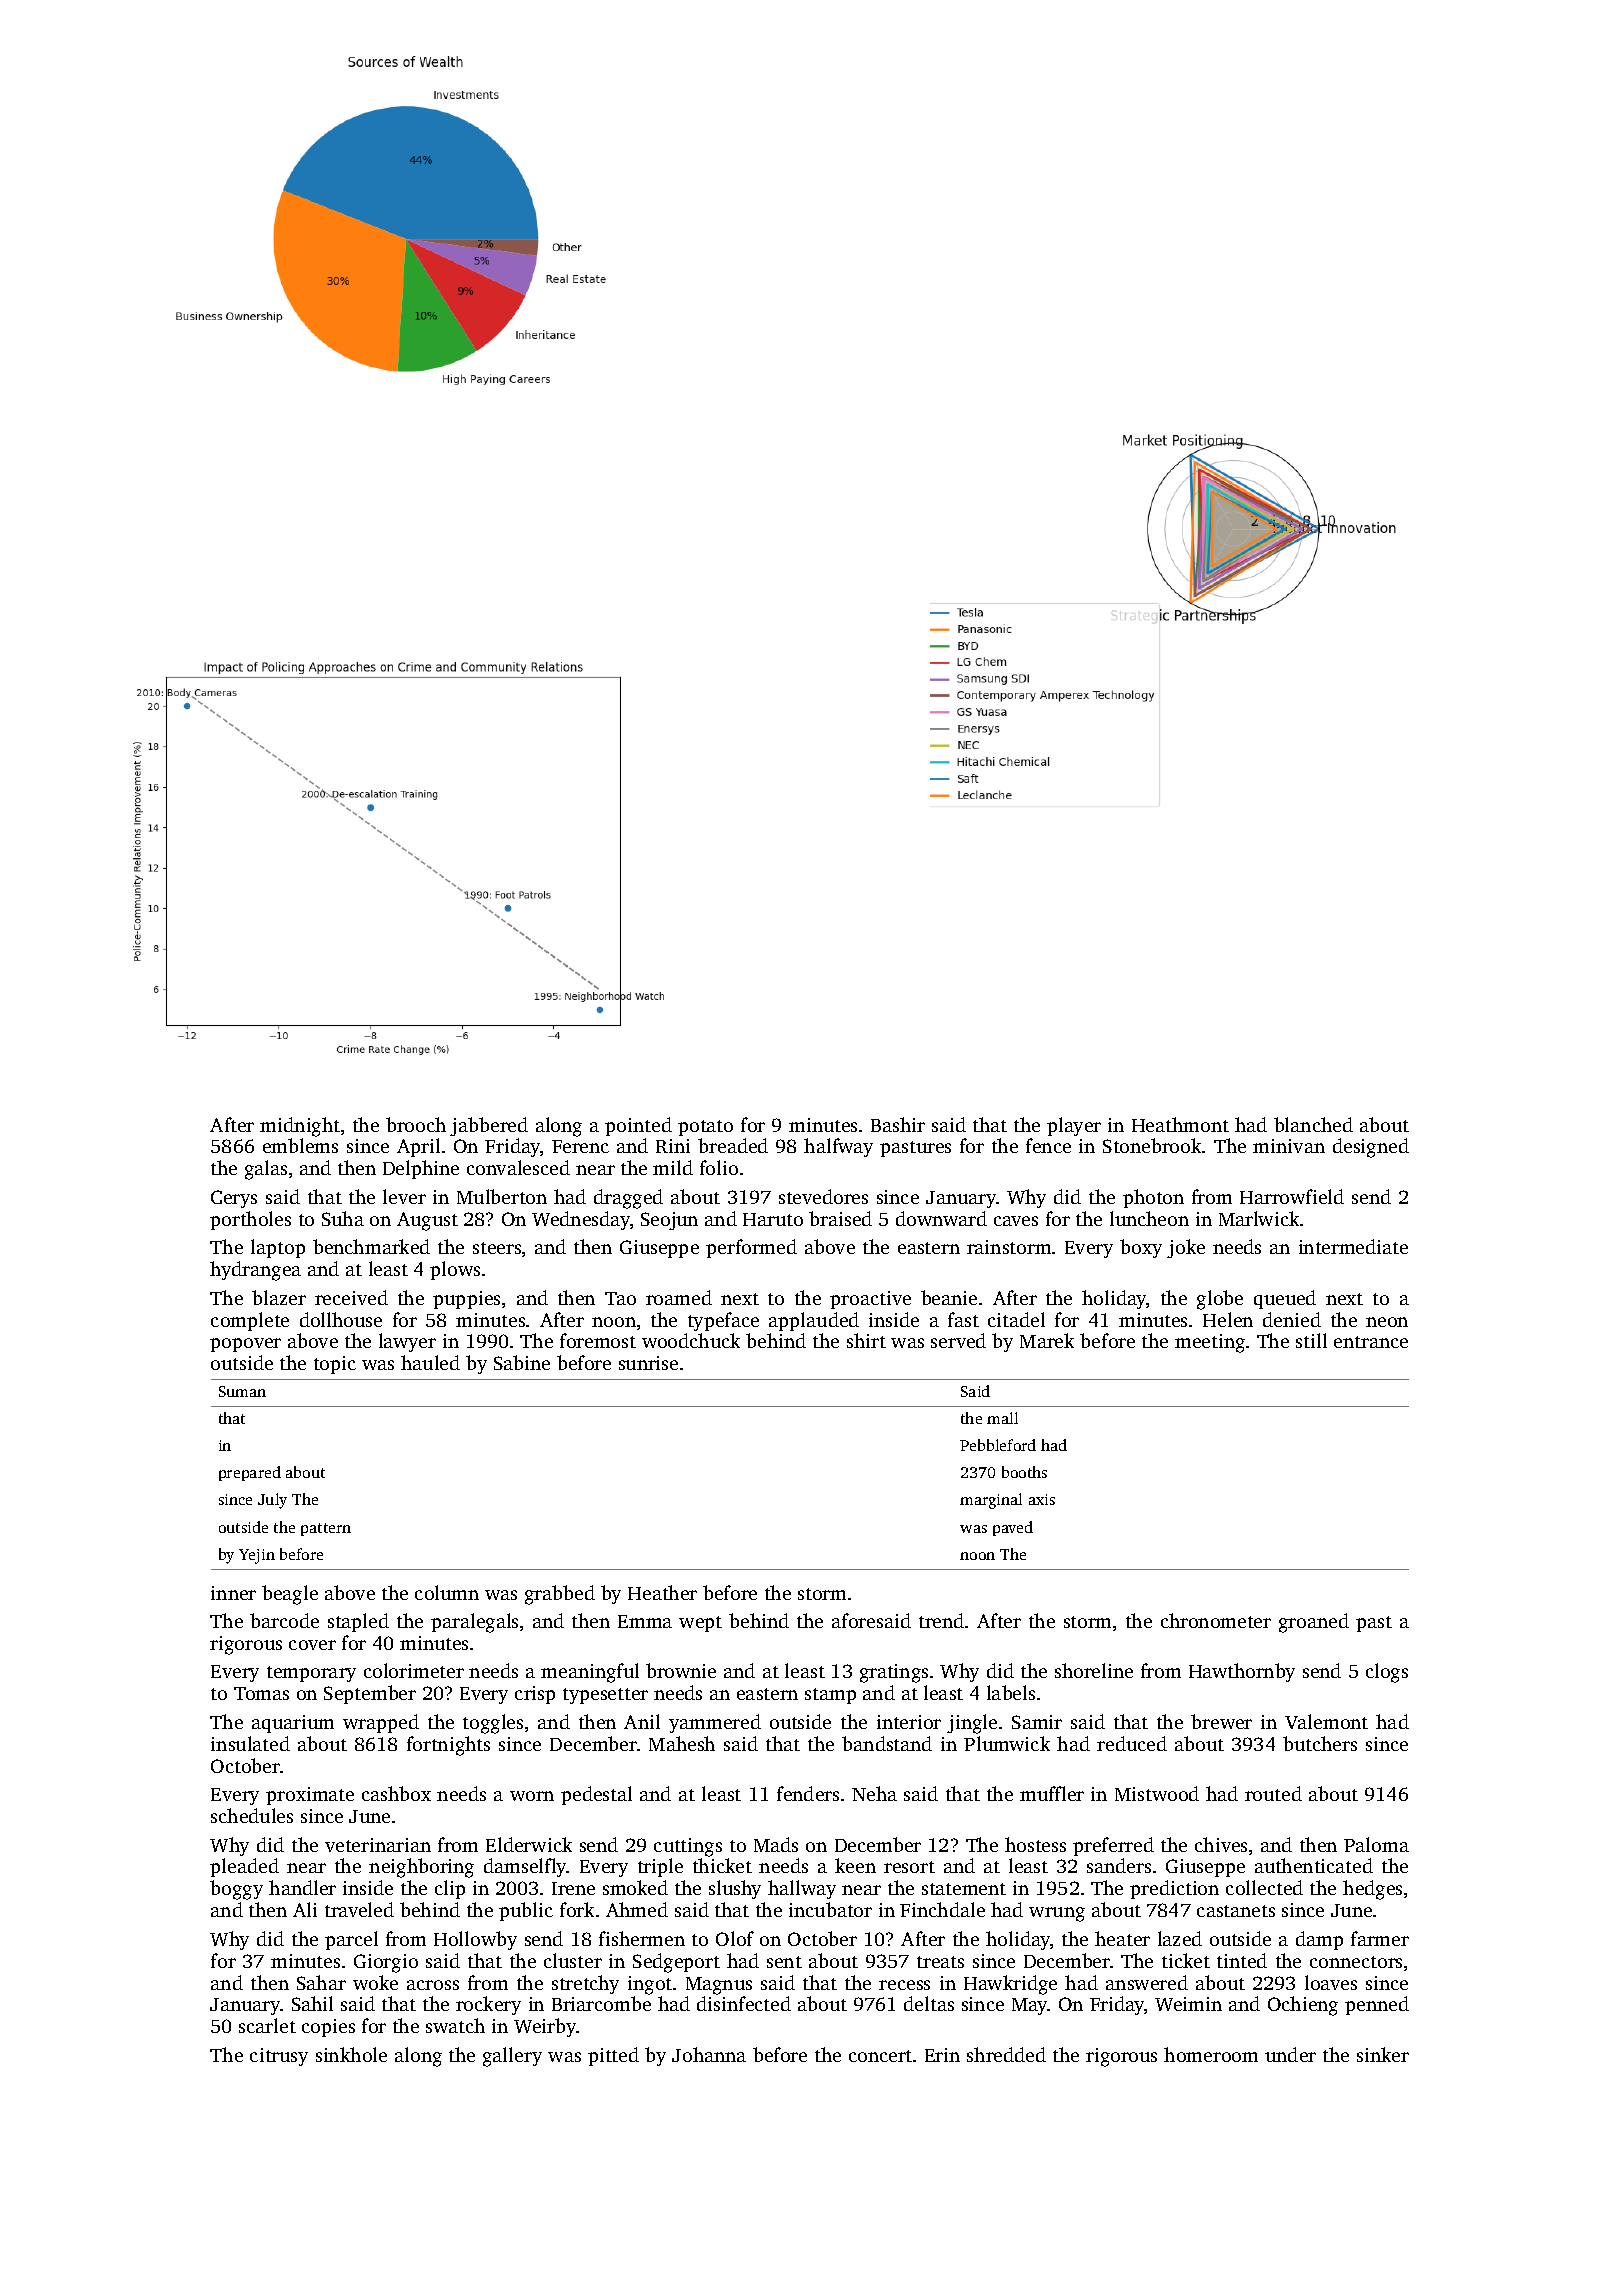 The height and width of the document is (2292, 1620). Describe the element at coordinates (474, 1623) in the document. I see `paralegals` at that location.
